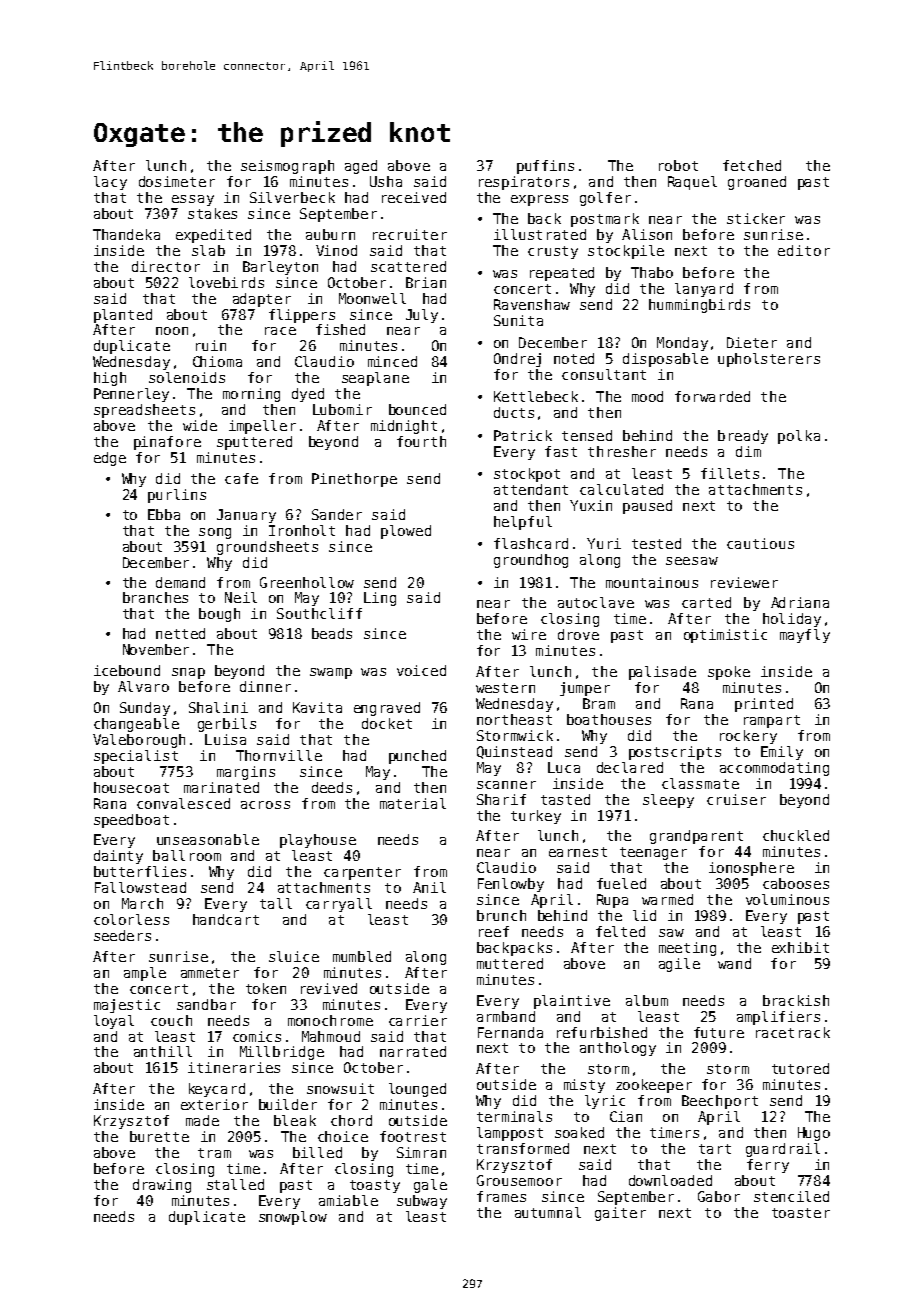 This screenshot has width=924, height=1308. I want to click on plowed, so click(406, 532).
